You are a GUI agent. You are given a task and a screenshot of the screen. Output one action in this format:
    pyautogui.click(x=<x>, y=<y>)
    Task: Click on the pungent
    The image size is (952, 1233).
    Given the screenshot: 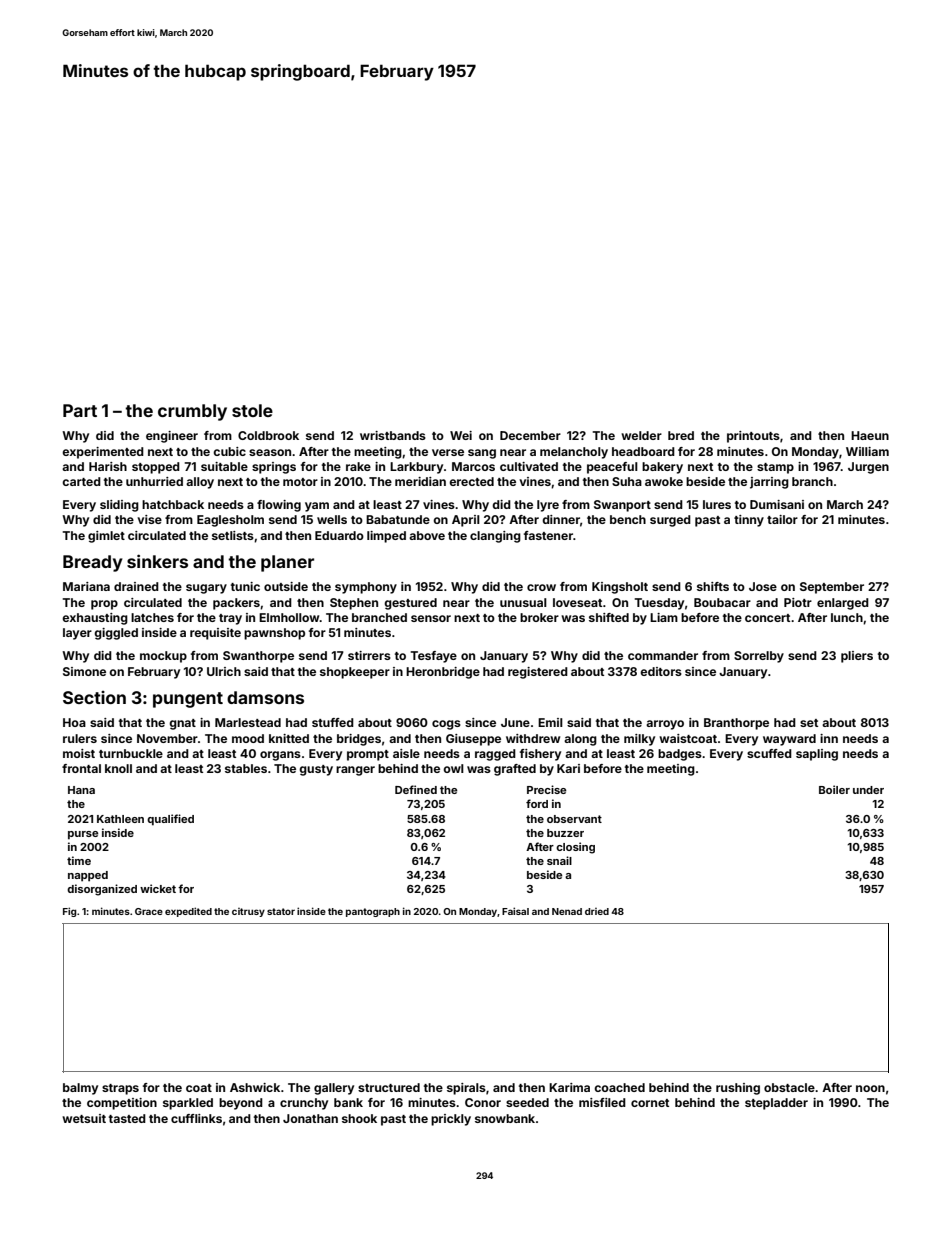 What is the action you would take?
    pyautogui.click(x=188, y=700)
